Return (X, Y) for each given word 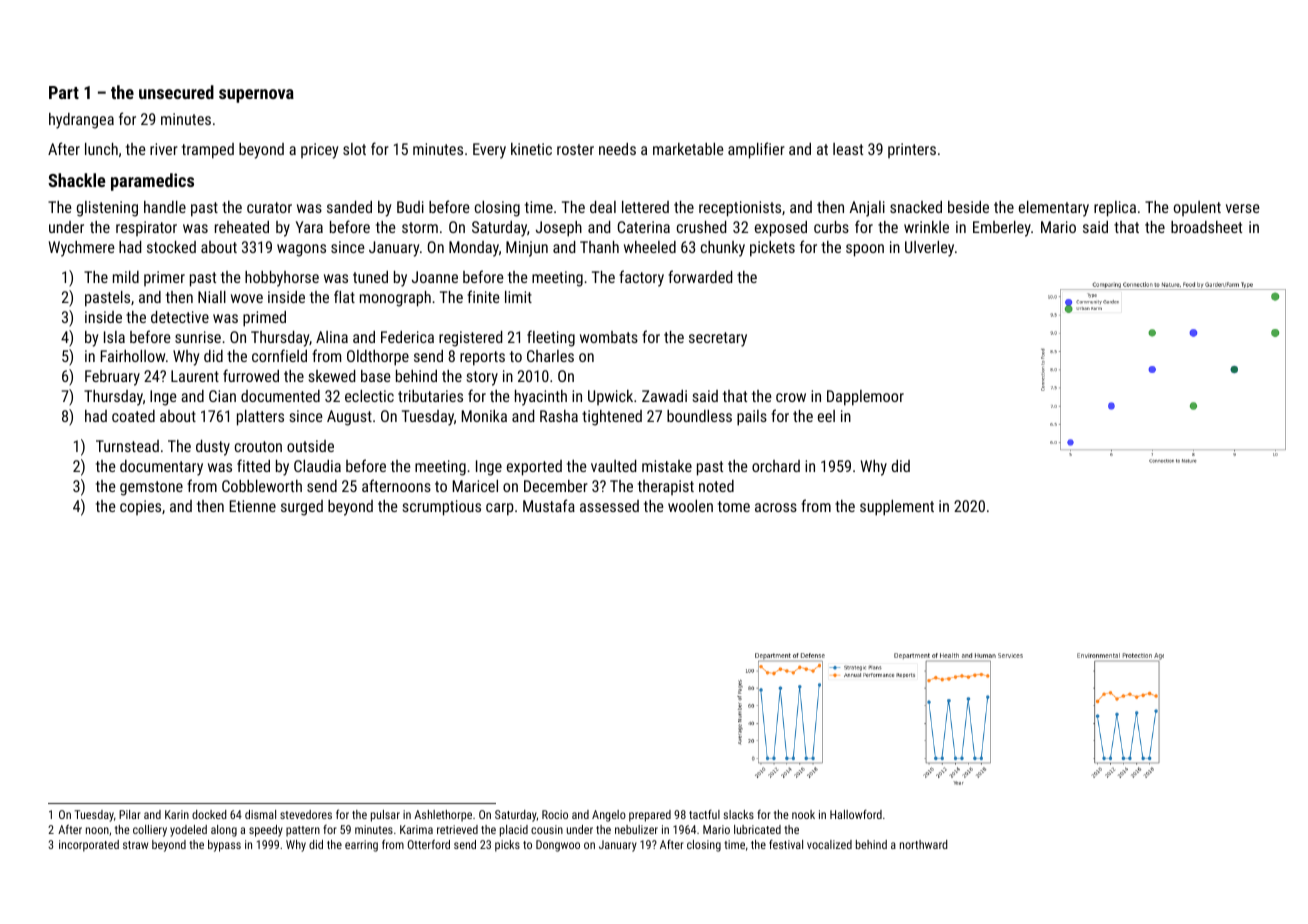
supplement (897, 508)
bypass (224, 846)
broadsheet (1206, 227)
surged (302, 508)
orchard (776, 466)
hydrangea (81, 121)
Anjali (867, 209)
